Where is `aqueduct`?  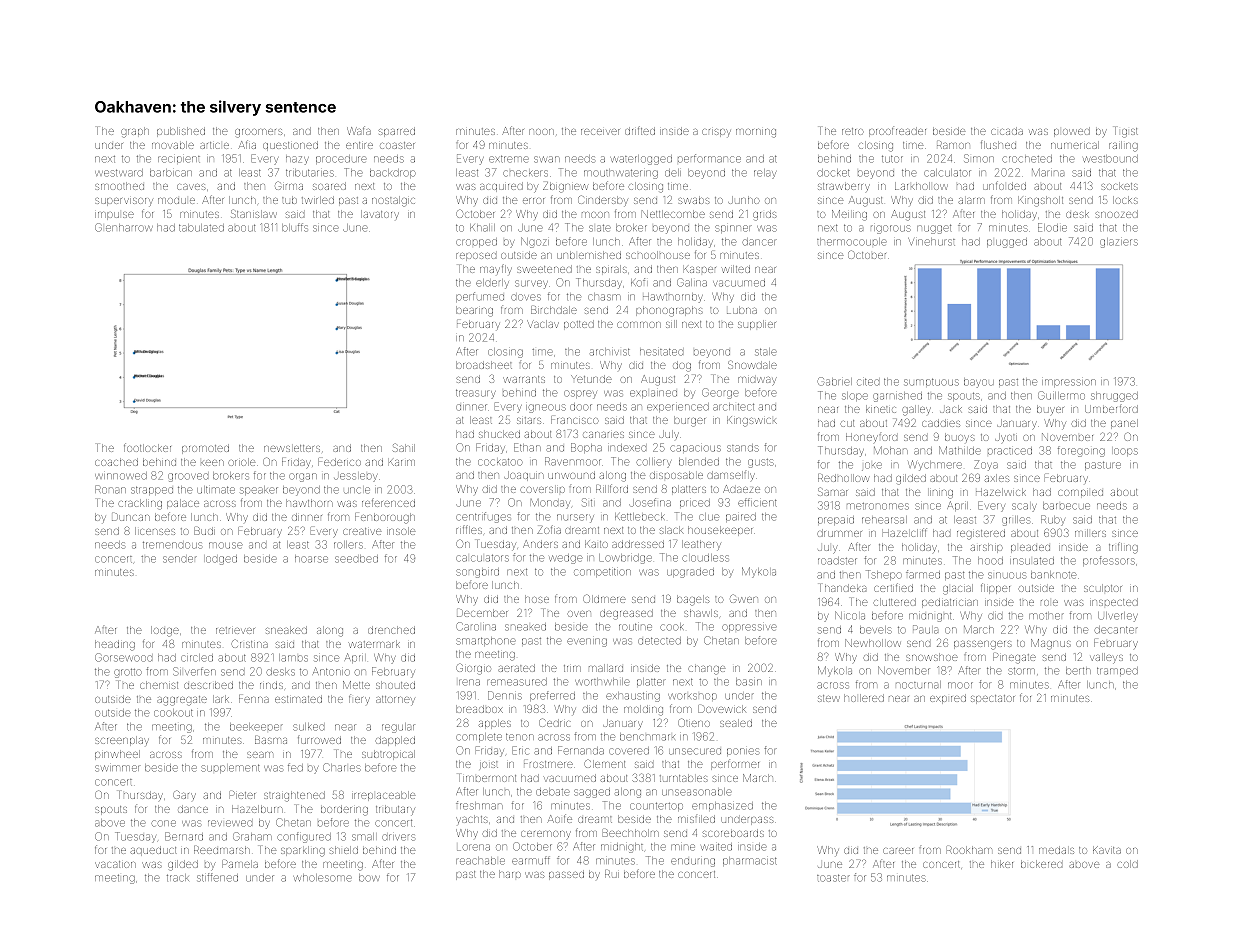
aqueduct is located at coordinates (153, 851).
